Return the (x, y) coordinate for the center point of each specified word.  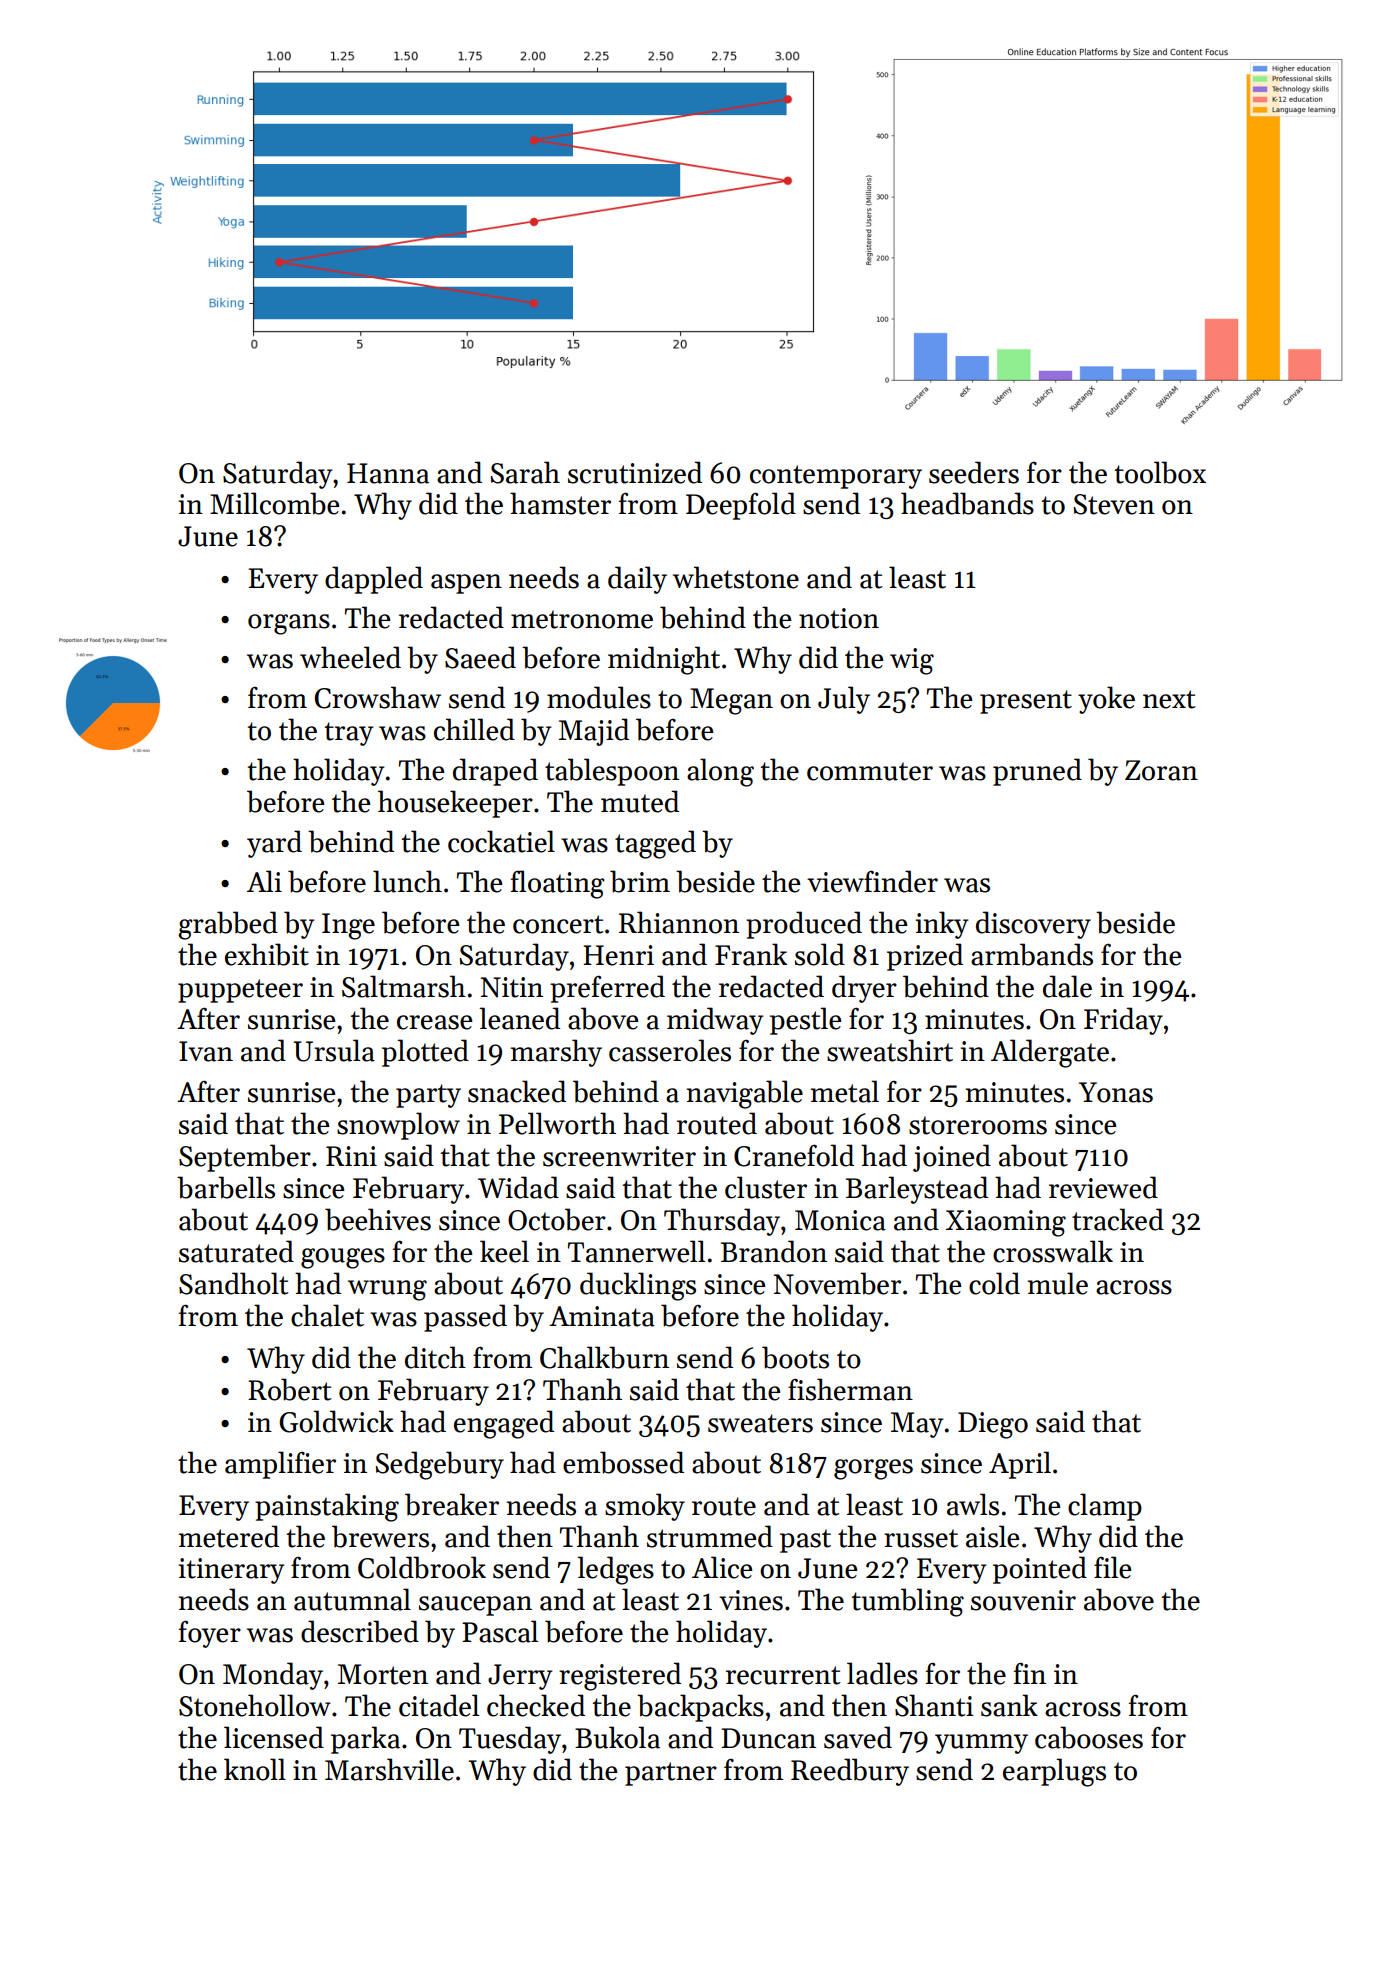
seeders (974, 472)
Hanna (388, 473)
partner (671, 1774)
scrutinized (635, 472)
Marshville (389, 1769)
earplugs (1054, 1772)
